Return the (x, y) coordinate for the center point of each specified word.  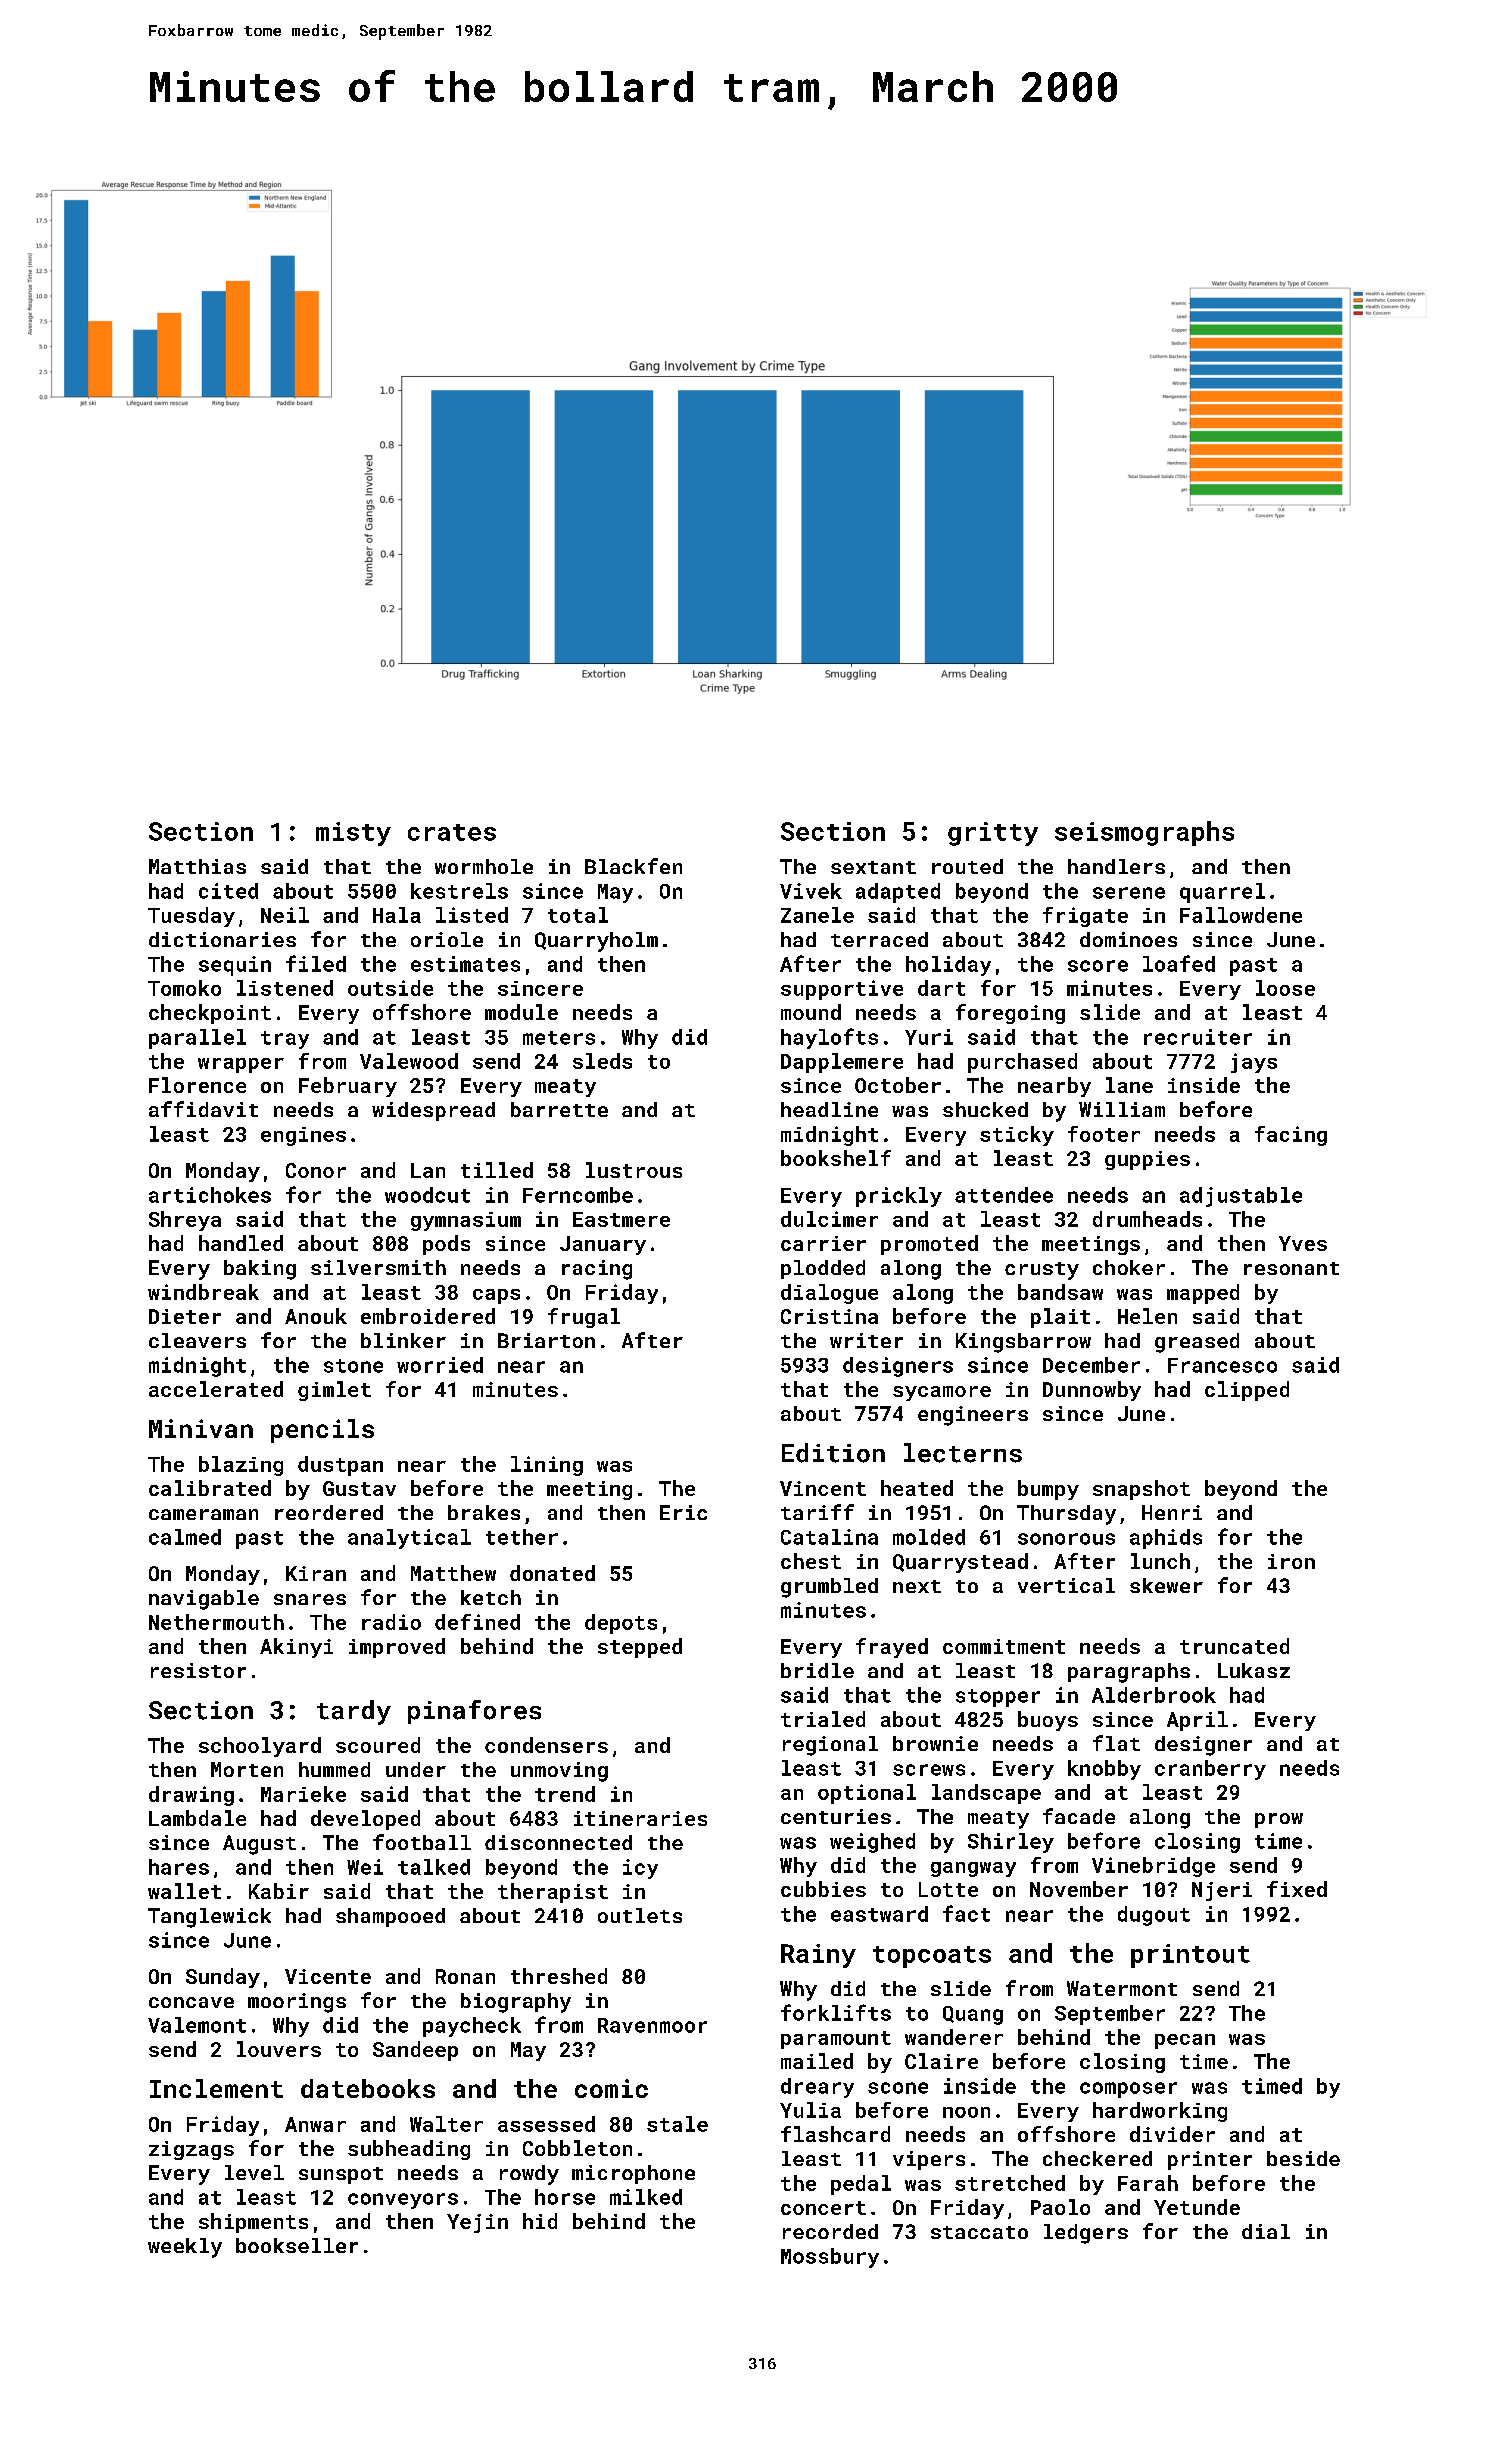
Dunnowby (1092, 1391)
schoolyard (260, 1747)
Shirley (1011, 1843)
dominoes (1128, 939)
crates (452, 832)
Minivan (201, 1428)
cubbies (823, 1889)
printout (1190, 1956)
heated (917, 1488)
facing (1291, 1136)
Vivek (811, 891)
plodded (823, 1269)
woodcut (427, 1195)
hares (179, 1867)
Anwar (315, 2124)
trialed (823, 1719)
